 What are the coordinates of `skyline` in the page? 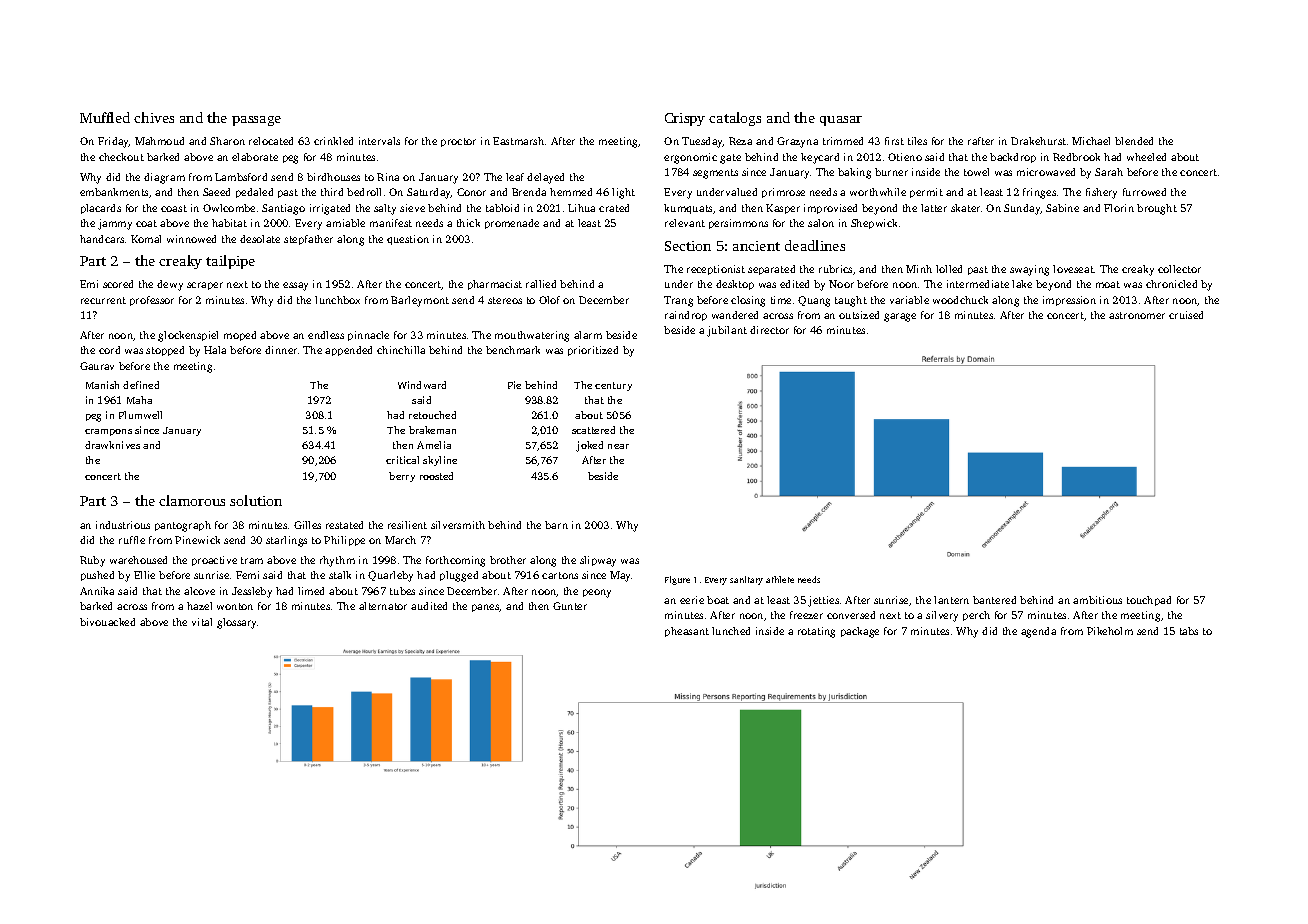 It's located at (440, 461).
